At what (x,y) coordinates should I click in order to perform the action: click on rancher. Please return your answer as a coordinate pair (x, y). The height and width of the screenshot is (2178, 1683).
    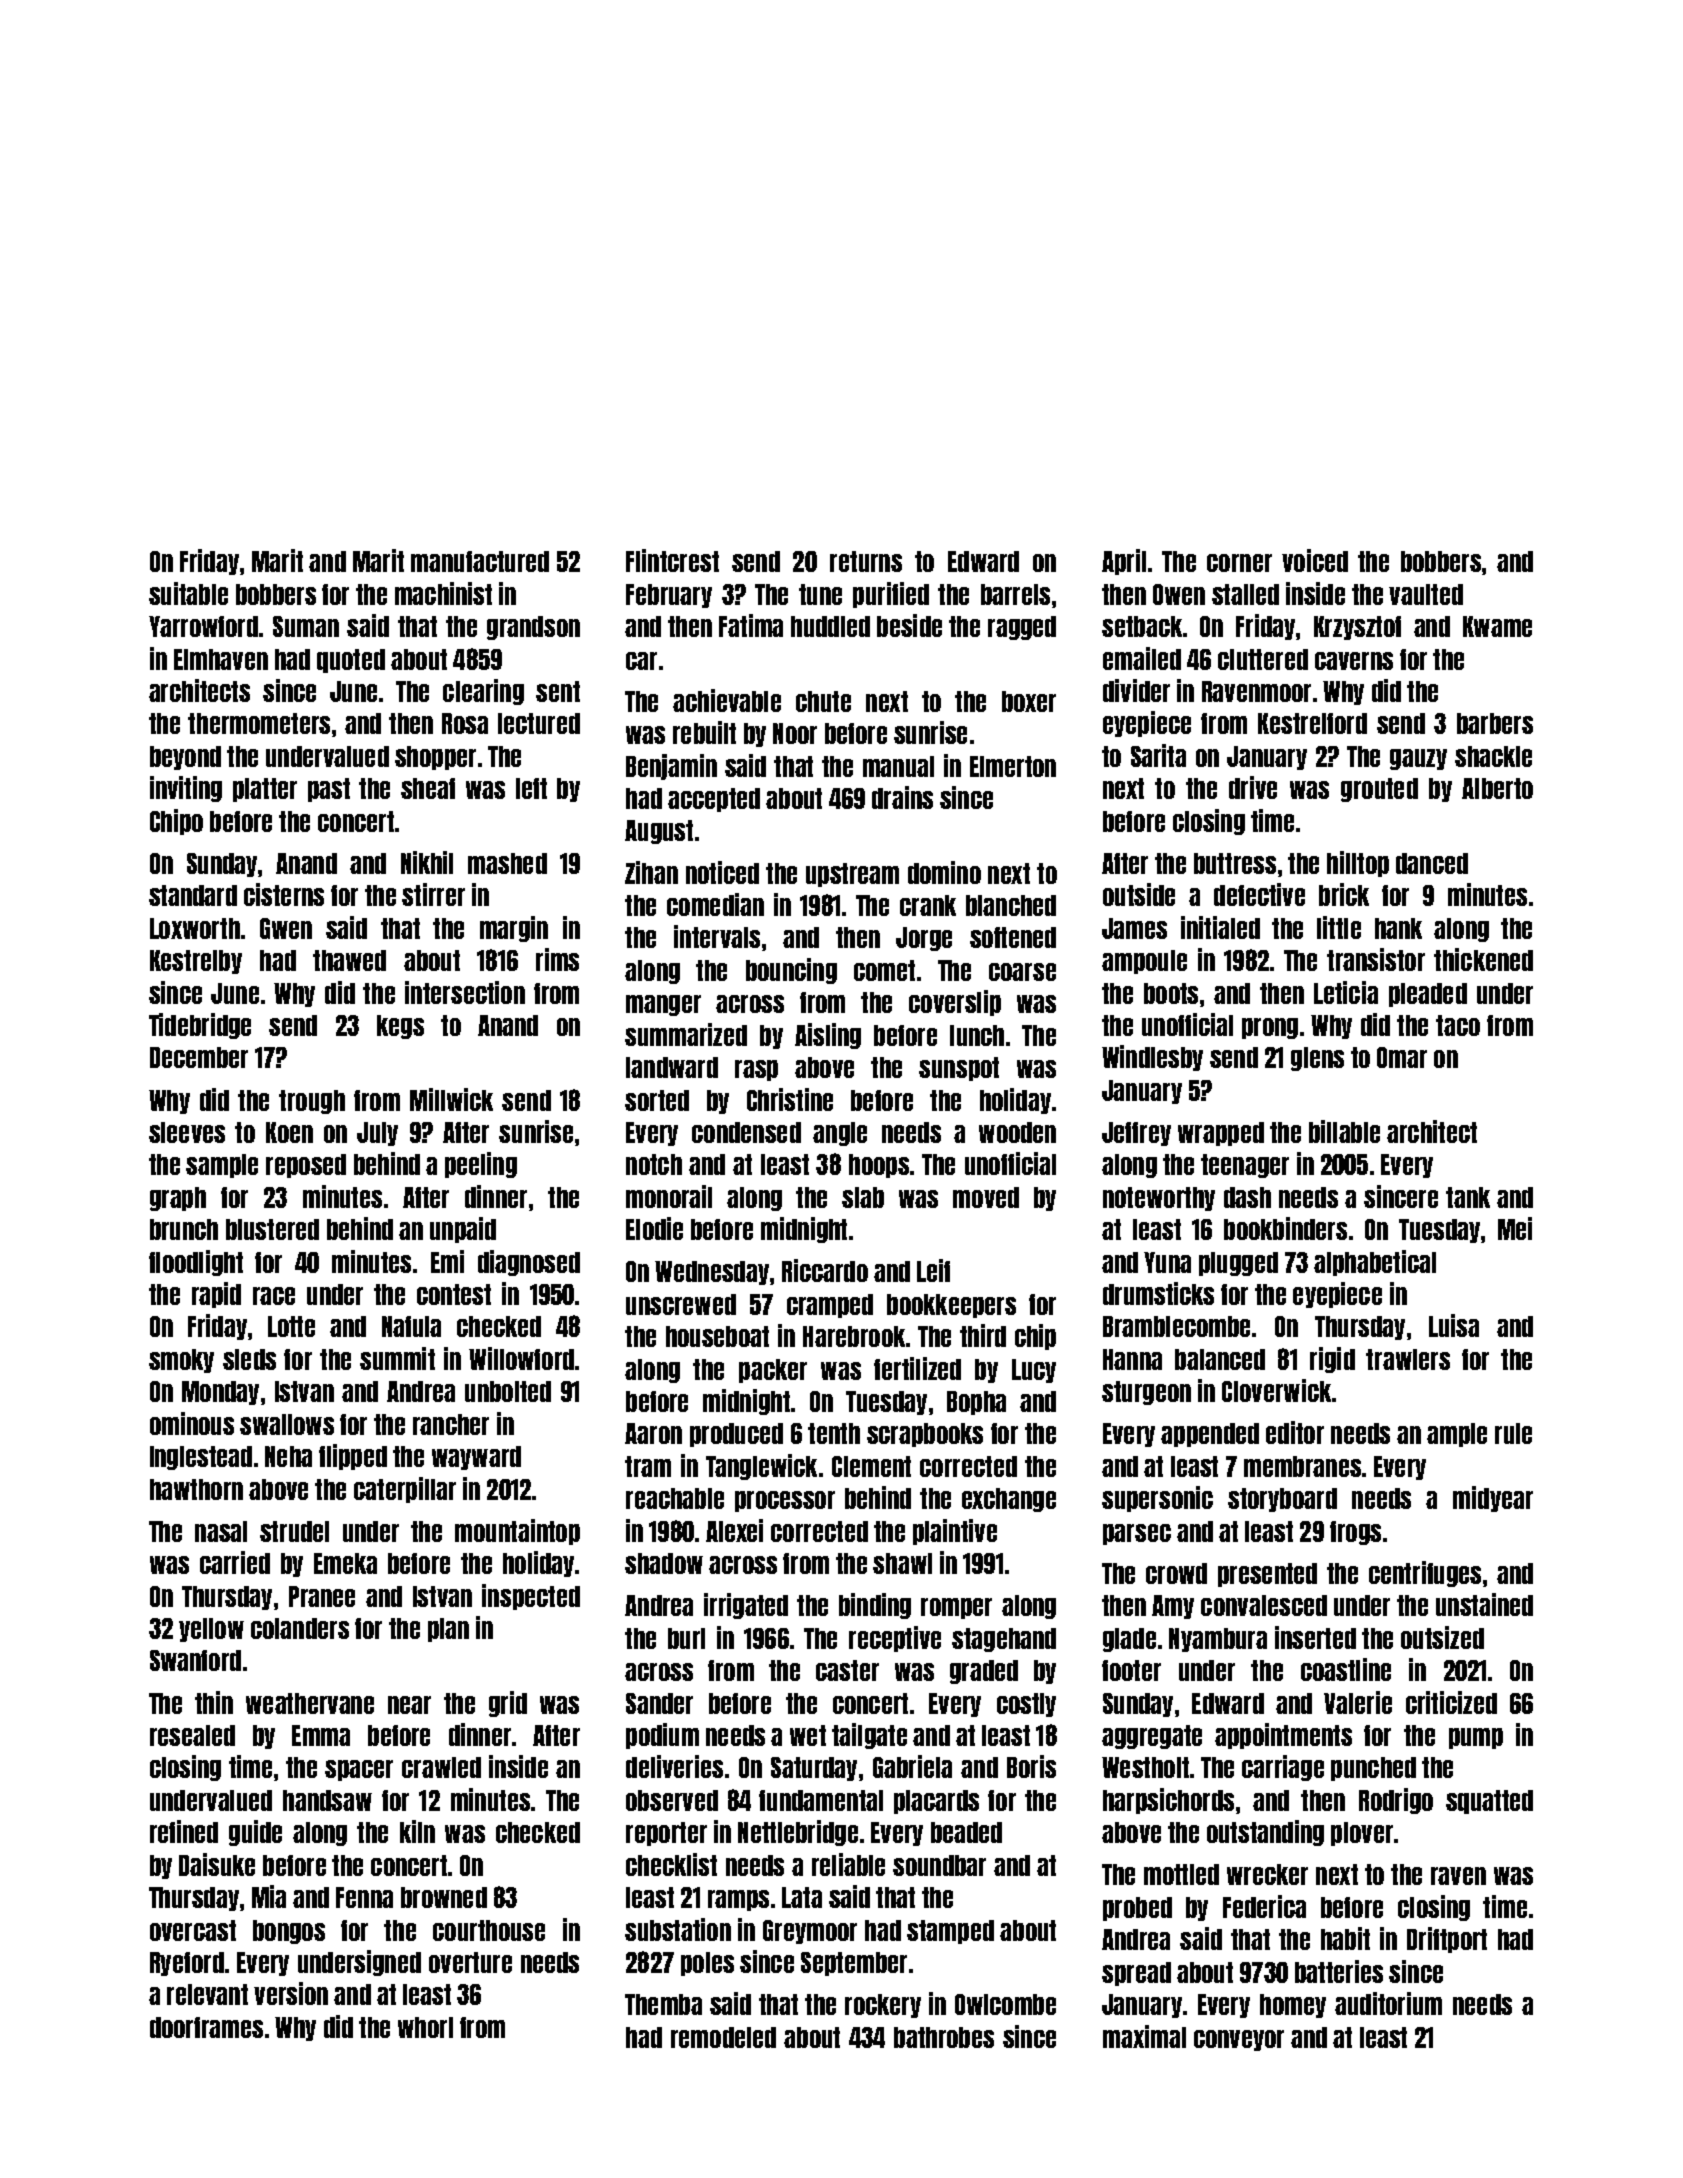
    Looking at the image, I should click on (451, 1424).
